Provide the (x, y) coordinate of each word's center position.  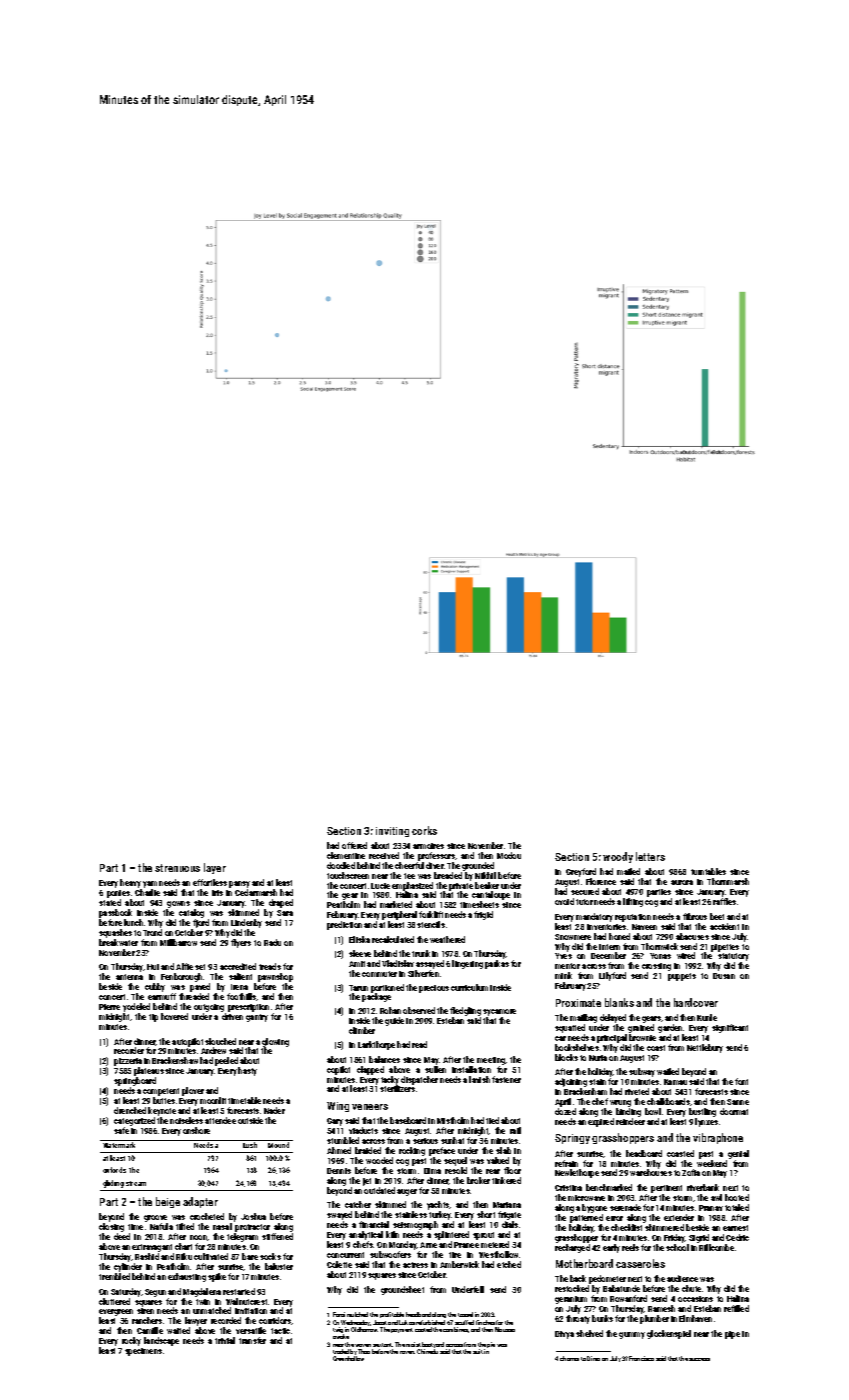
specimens (143, 1352)
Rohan (390, 1010)
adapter (200, 1202)
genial (738, 1154)
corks (424, 830)
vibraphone (718, 1138)
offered (354, 845)
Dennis (339, 1171)
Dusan (724, 976)
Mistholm (453, 1120)
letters (650, 856)
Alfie (184, 966)
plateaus (149, 1071)
